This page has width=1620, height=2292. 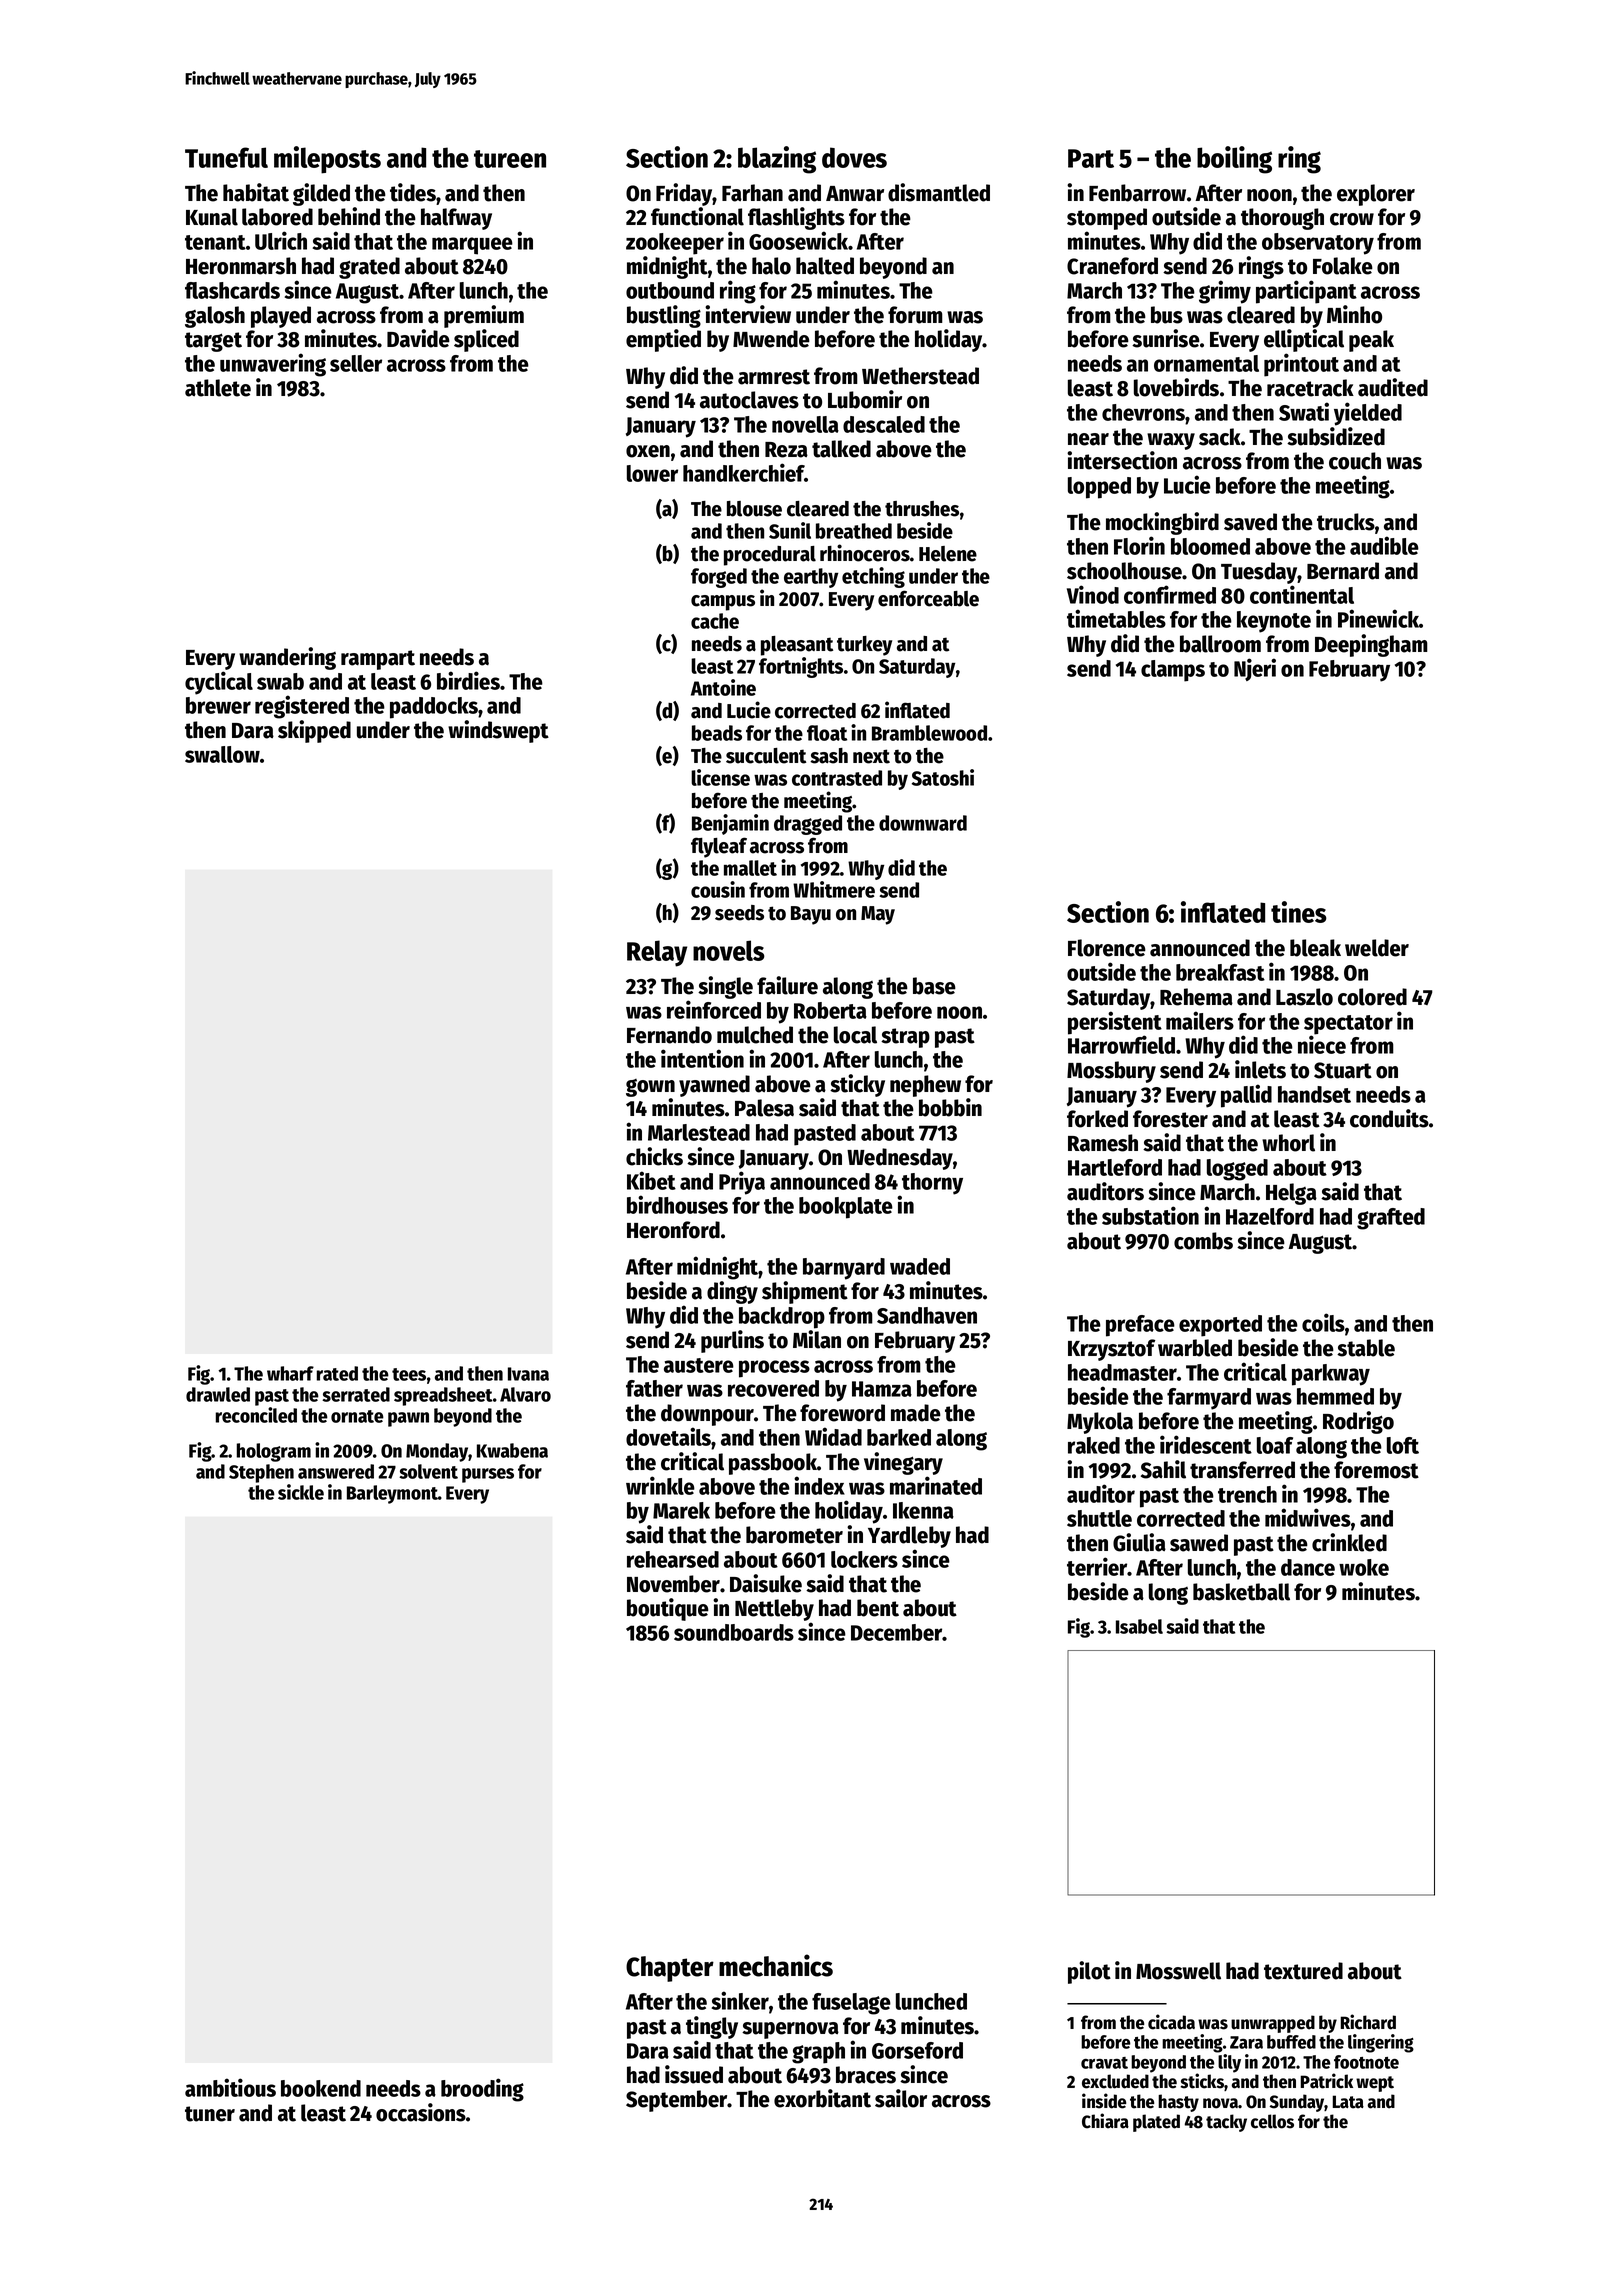 What do you see at coordinates (884, 424) in the page?
I see `descaled` at bounding box center [884, 424].
